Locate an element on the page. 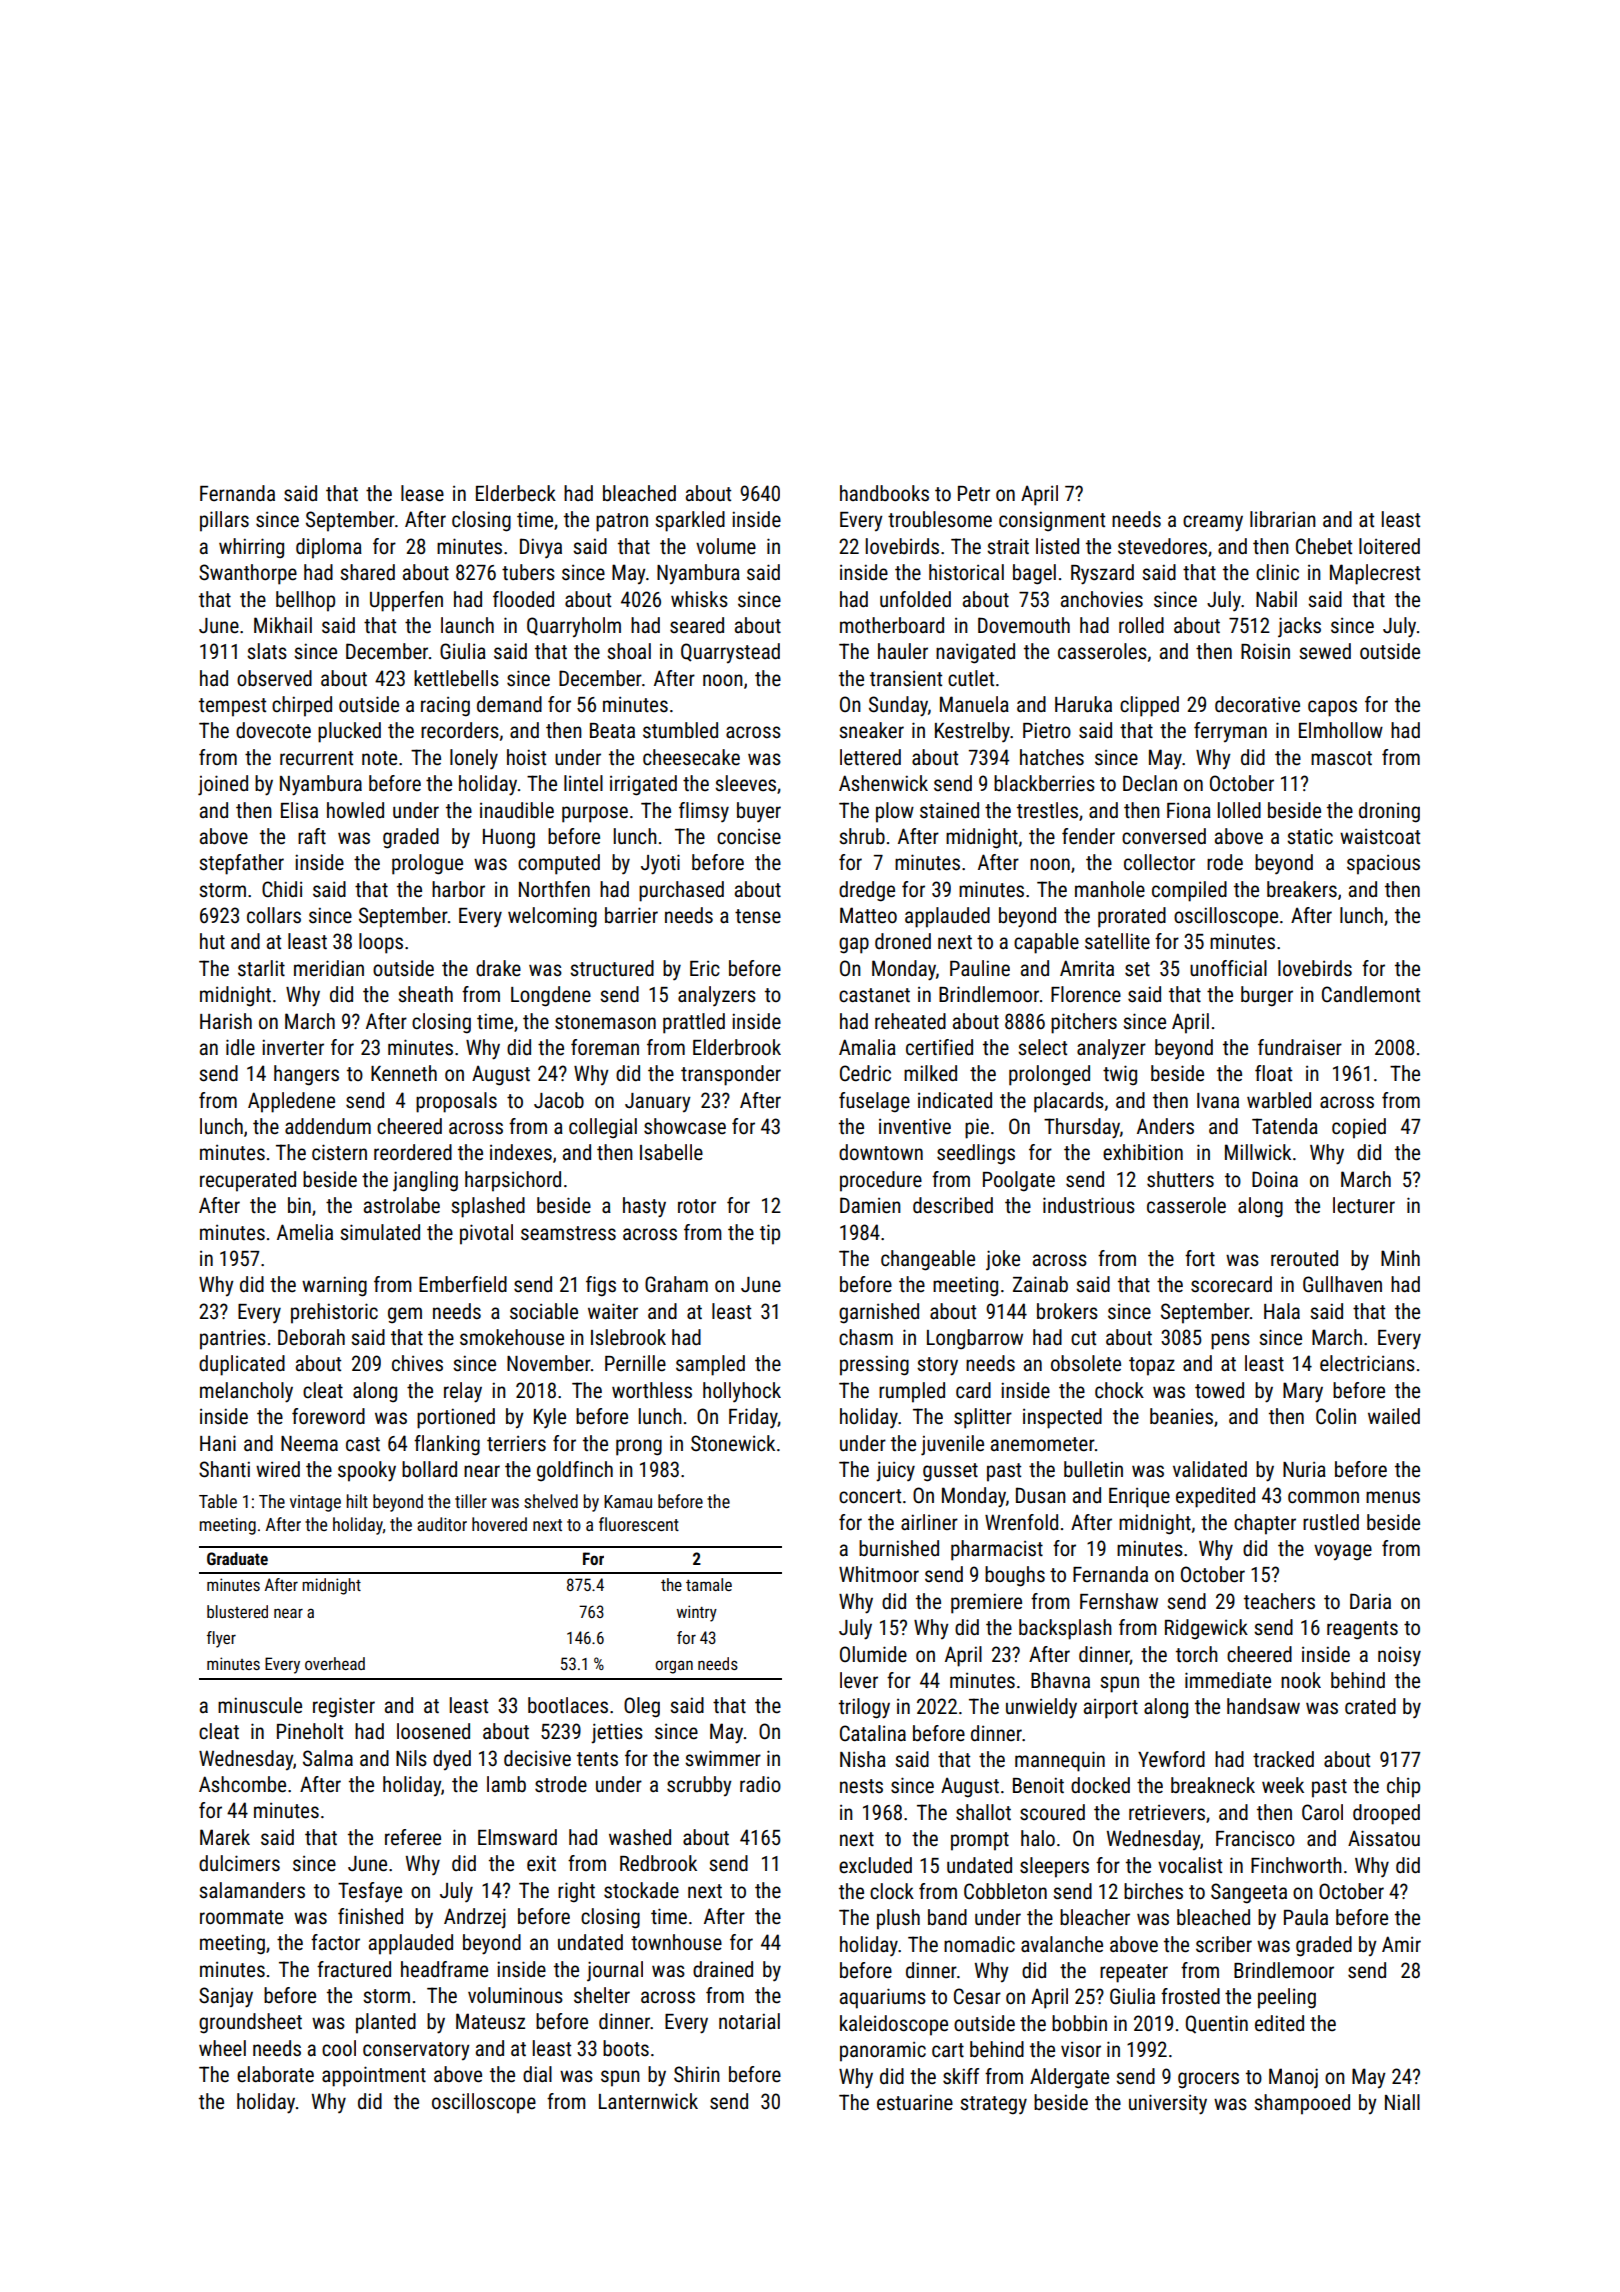 This page has width=1620, height=2292. clinic is located at coordinates (1277, 572).
